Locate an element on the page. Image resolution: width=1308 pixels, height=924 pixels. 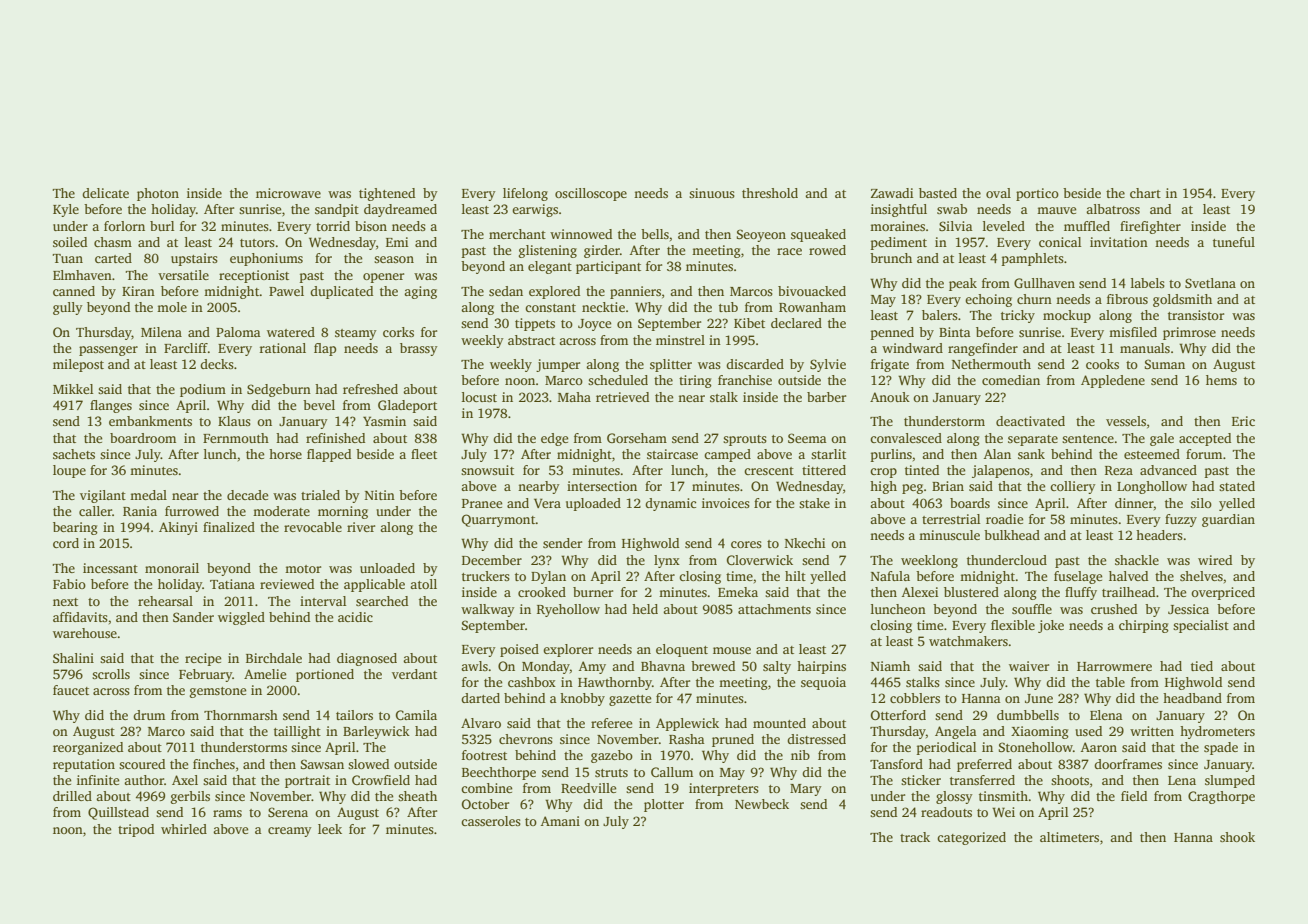
drum is located at coordinates (149, 715).
